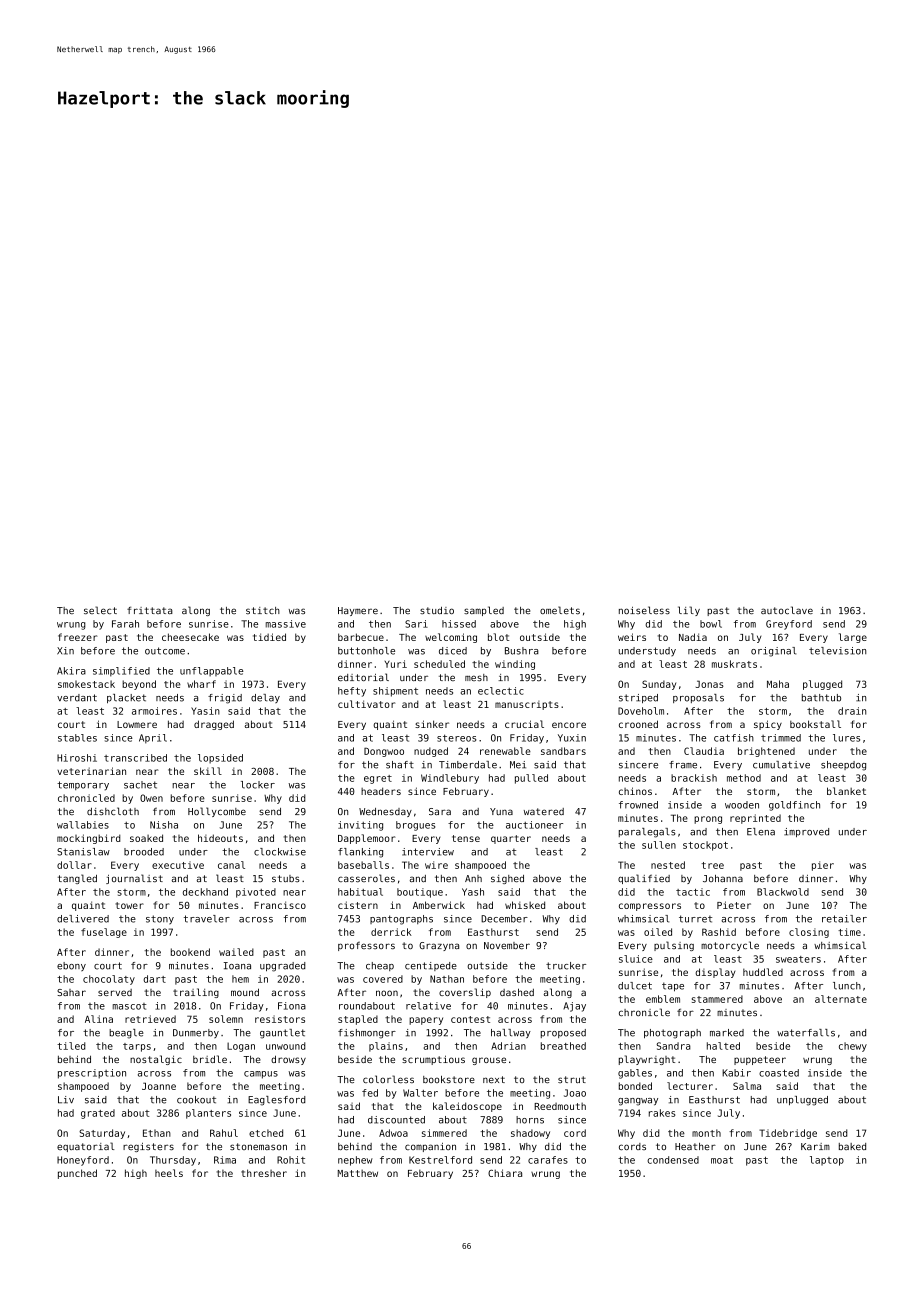 This image has width=924, height=1308. What do you see at coordinates (524, 724) in the image?
I see `crucial` at bounding box center [524, 724].
